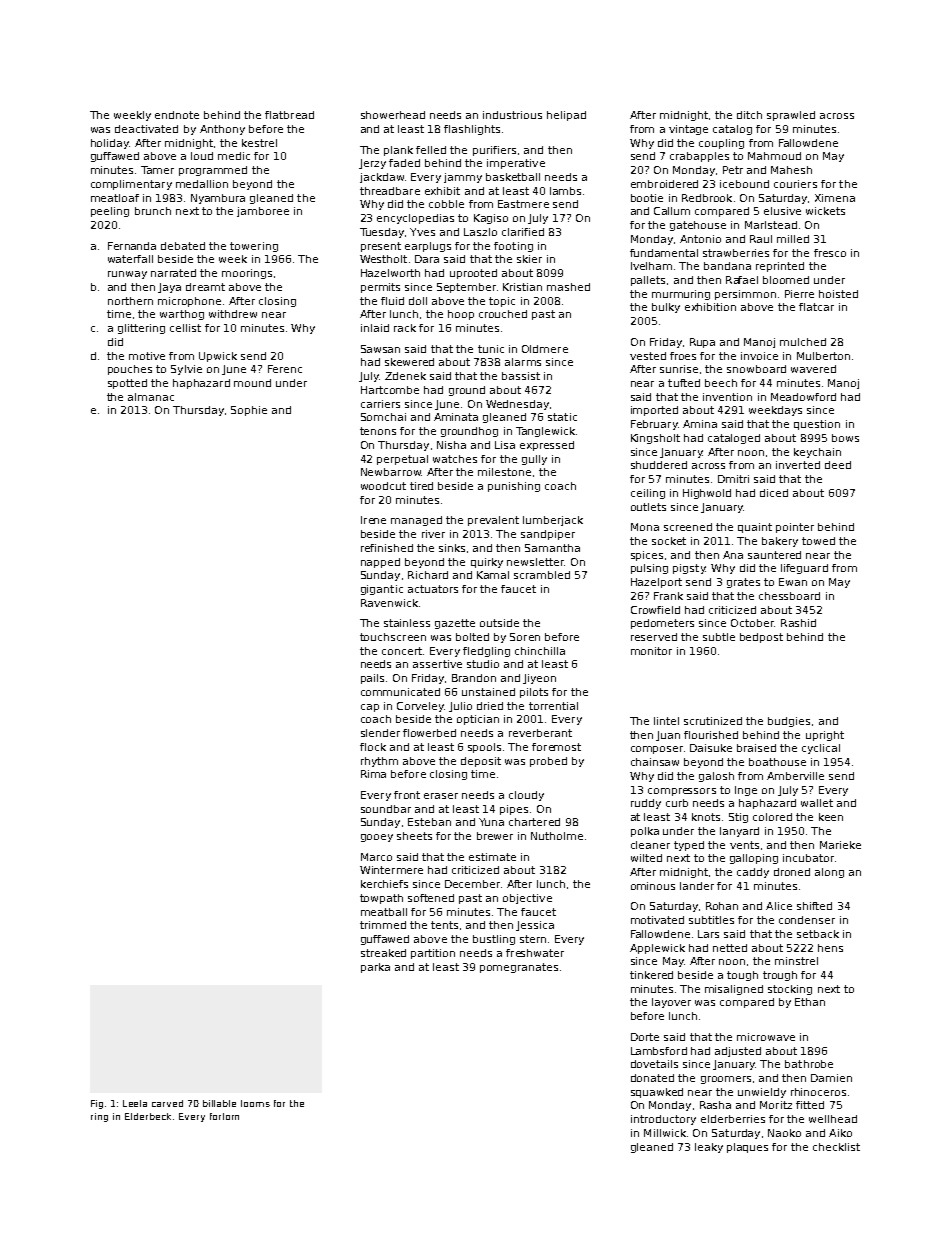  What do you see at coordinates (792, 872) in the screenshot?
I see `droned` at bounding box center [792, 872].
